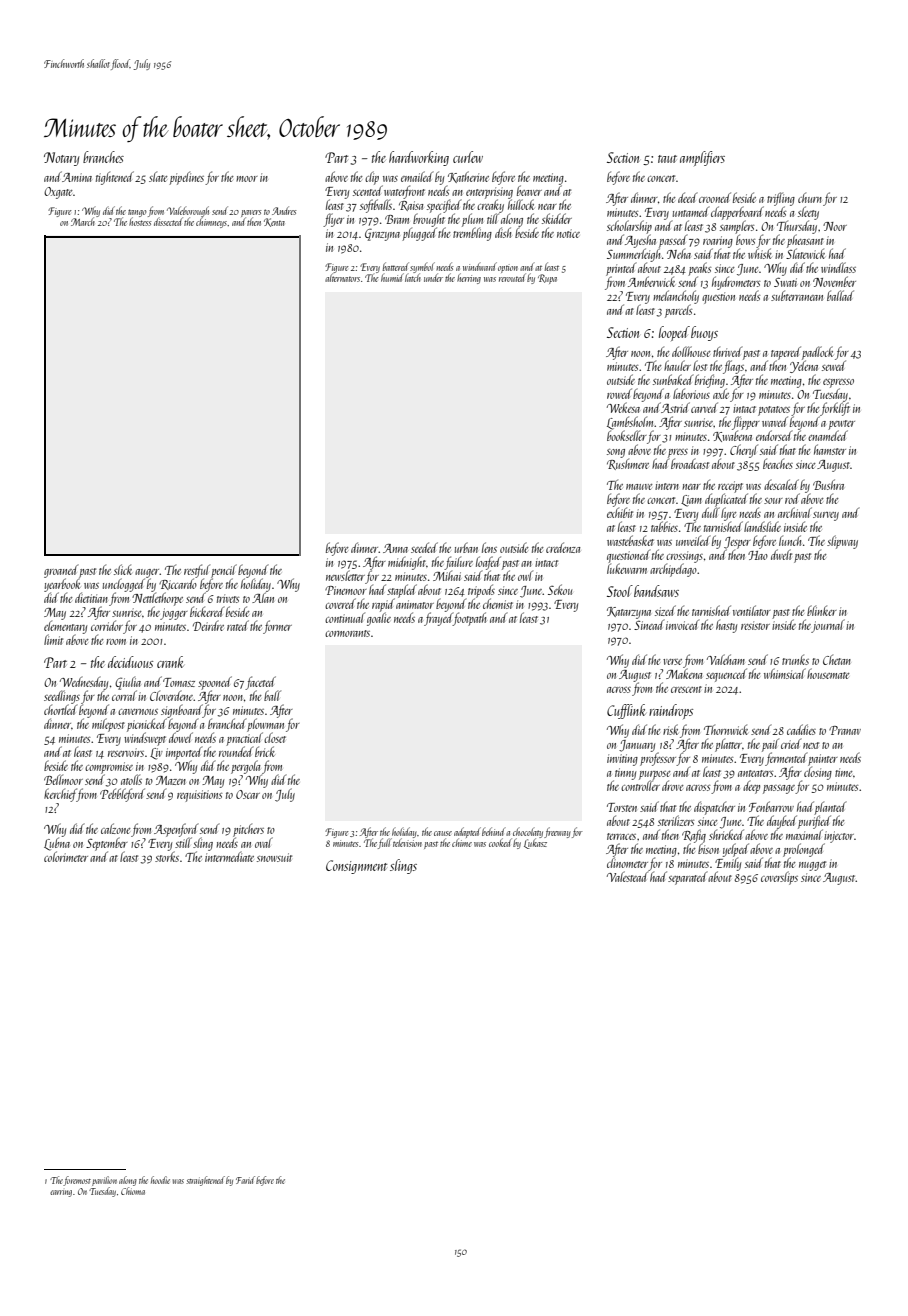 The height and width of the image is (1316, 908). Describe the element at coordinates (710, 381) in the image. I see `briefing` at that location.
